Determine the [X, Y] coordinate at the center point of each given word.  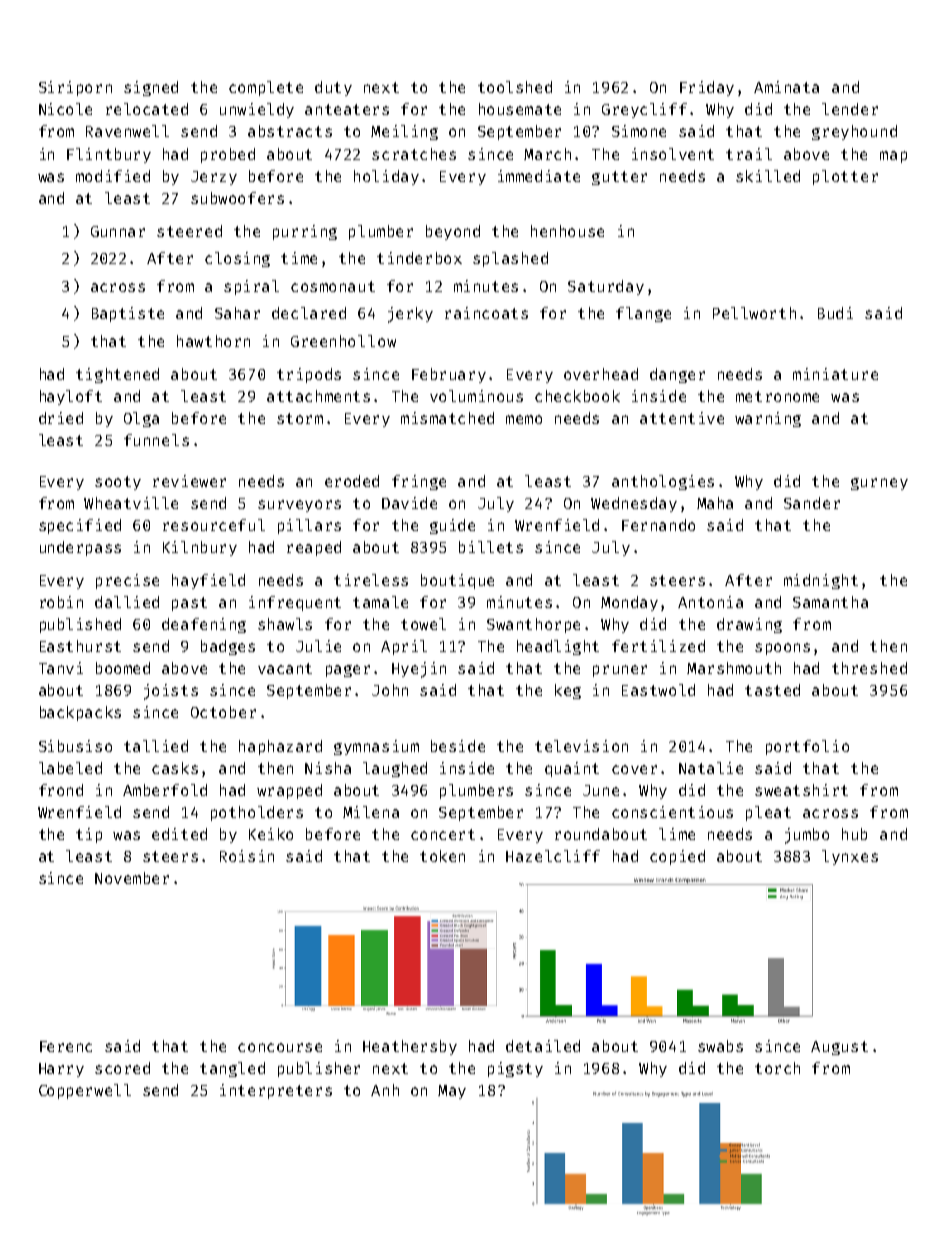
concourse [280, 1047]
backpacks [80, 713]
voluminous [476, 396]
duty [333, 88]
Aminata [786, 87]
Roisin [247, 856]
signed [151, 88]
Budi [835, 313]
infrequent [295, 603]
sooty [118, 483]
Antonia [710, 602]
